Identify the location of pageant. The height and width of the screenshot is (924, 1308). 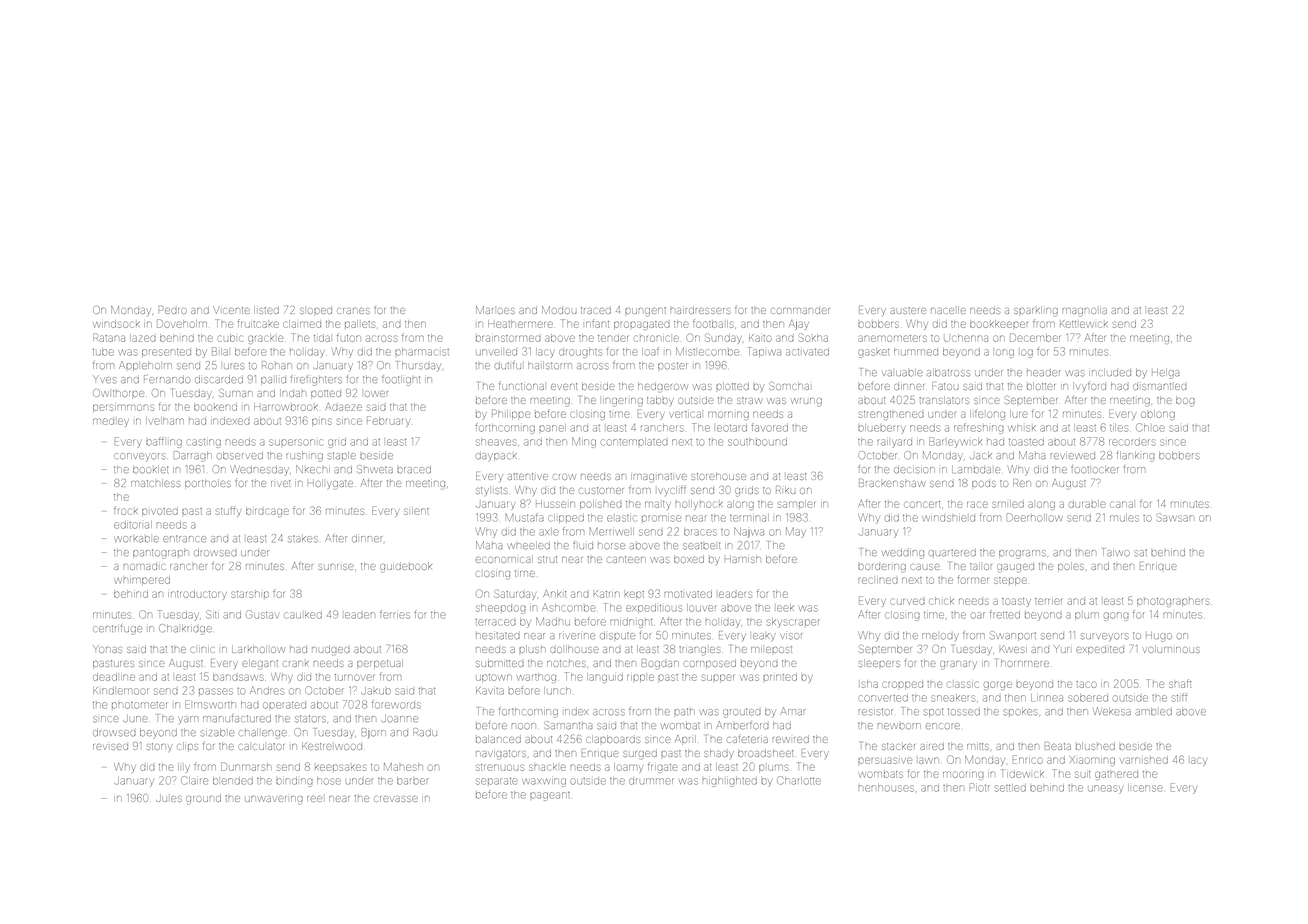
(550, 796).
